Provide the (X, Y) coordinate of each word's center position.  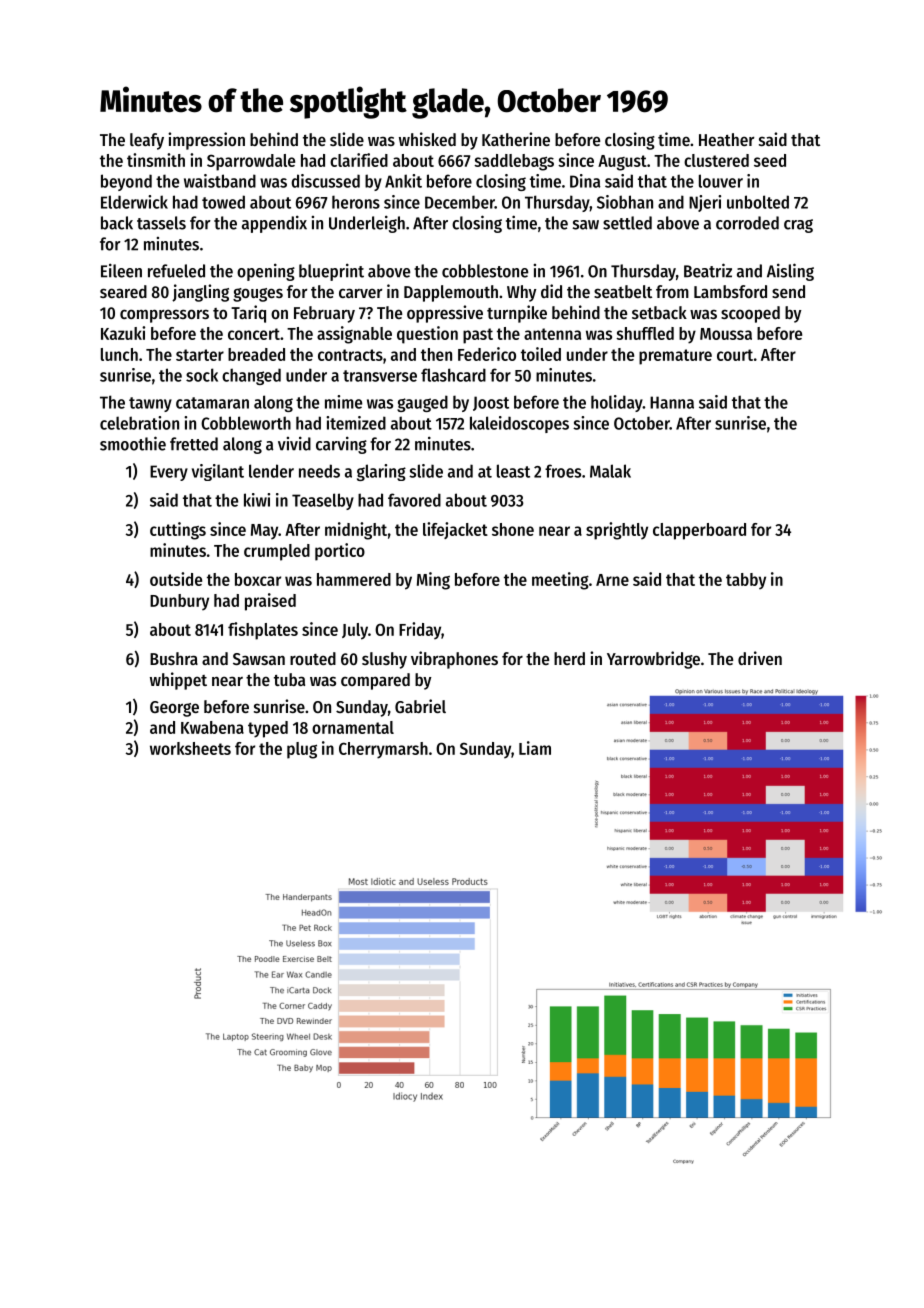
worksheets (190, 748)
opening (266, 272)
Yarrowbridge (653, 660)
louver (721, 181)
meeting (560, 581)
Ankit (403, 181)
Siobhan (625, 202)
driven (760, 658)
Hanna (672, 402)
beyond (126, 182)
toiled (541, 354)
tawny (150, 404)
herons (356, 202)
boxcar (258, 579)
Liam (535, 748)
